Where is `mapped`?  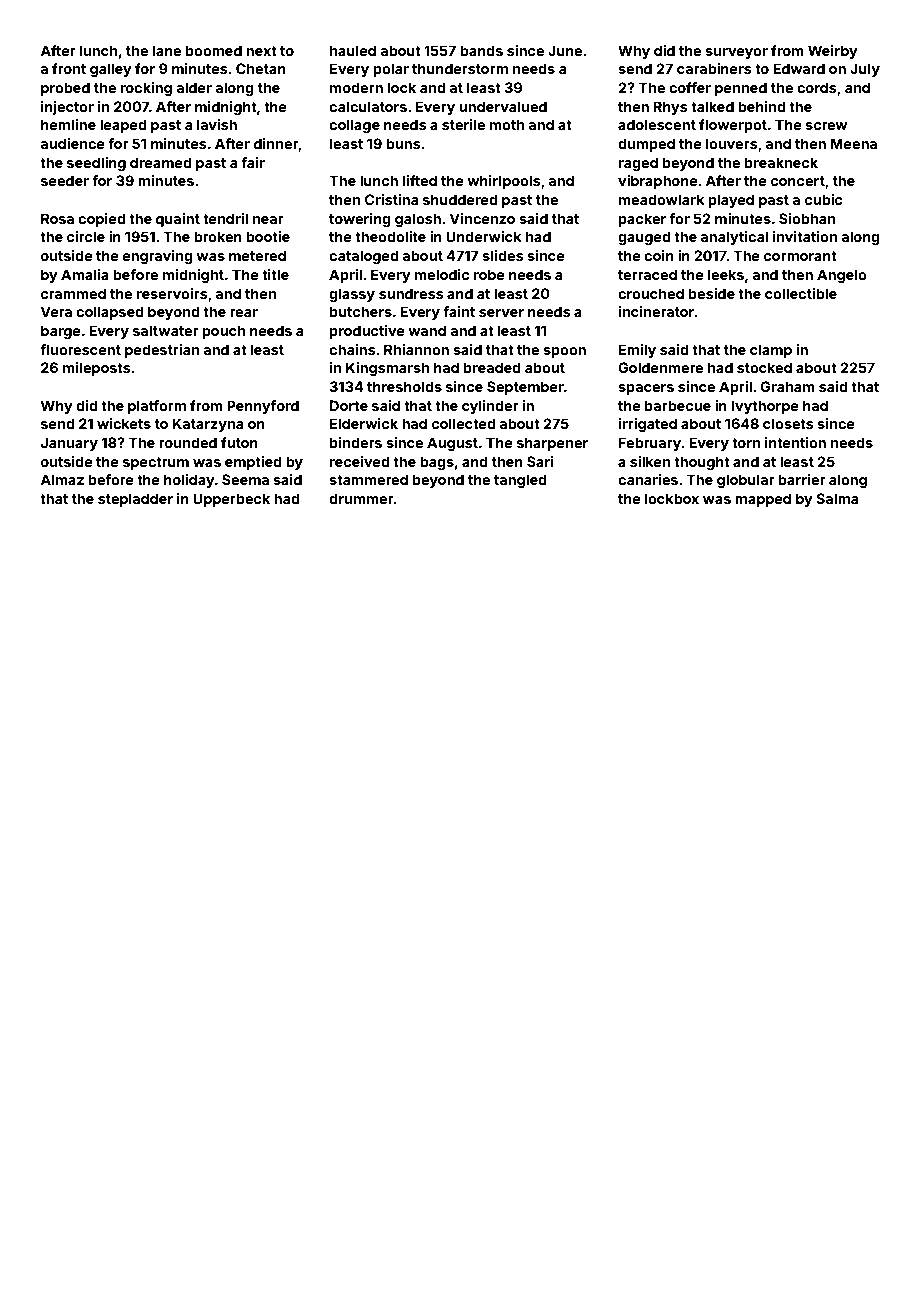
mapped is located at coordinates (763, 500).
